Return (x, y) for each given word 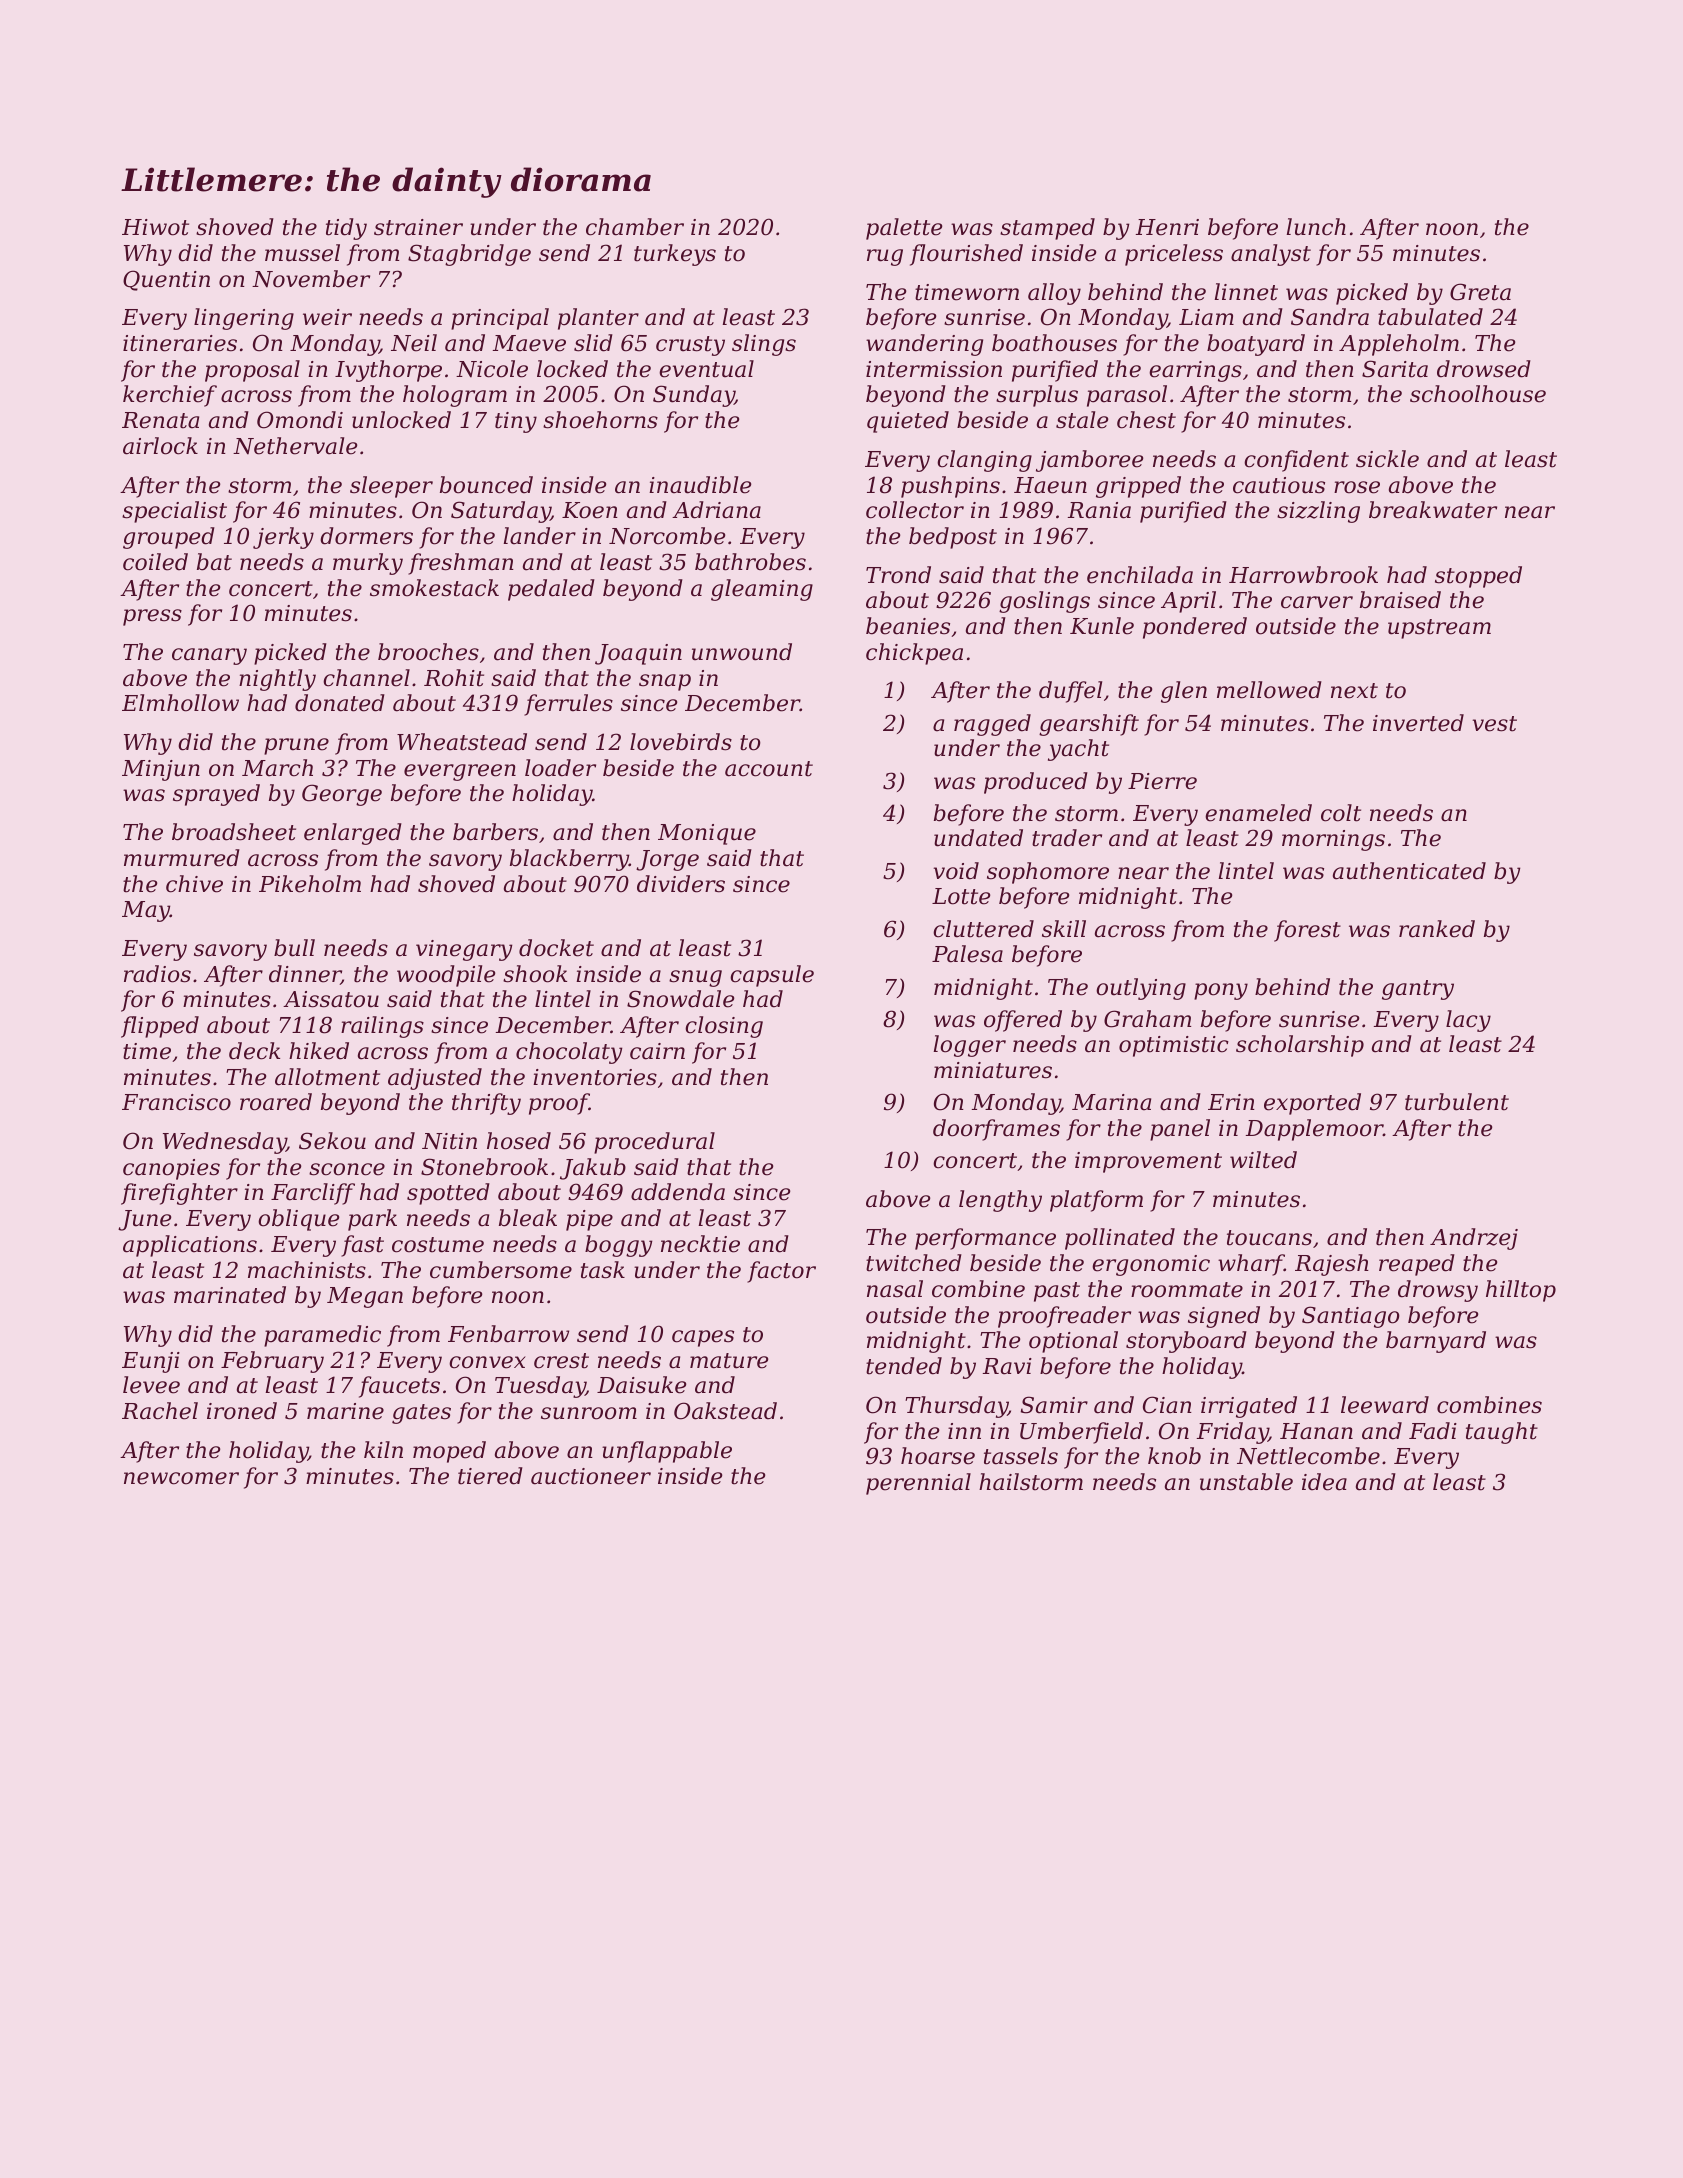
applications (190, 1246)
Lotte (961, 896)
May (146, 911)
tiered (490, 1476)
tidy (346, 229)
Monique (707, 834)
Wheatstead (462, 742)
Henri (1167, 227)
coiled (155, 562)
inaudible (700, 485)
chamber (635, 227)
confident (1296, 461)
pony (1221, 991)
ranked (1437, 929)
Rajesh (1332, 1265)
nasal (895, 1289)
